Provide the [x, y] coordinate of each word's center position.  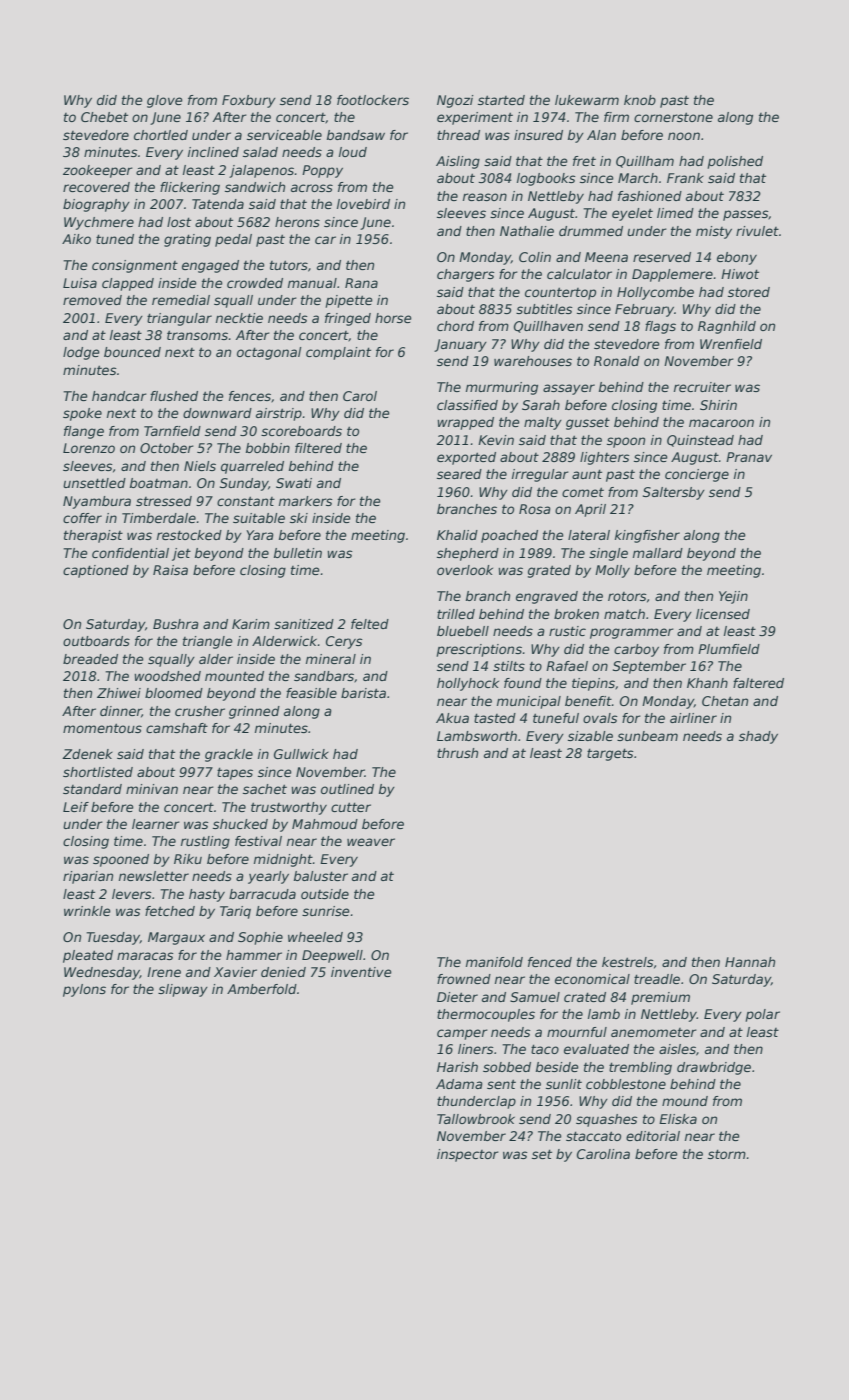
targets [610, 754]
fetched [170, 911]
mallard [658, 553]
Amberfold [262, 989]
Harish [457, 1067]
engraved [547, 597]
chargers [466, 275]
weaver [371, 842]
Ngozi [455, 101]
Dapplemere [672, 275]
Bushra [176, 624]
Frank [685, 178]
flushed [174, 396]
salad [260, 152]
